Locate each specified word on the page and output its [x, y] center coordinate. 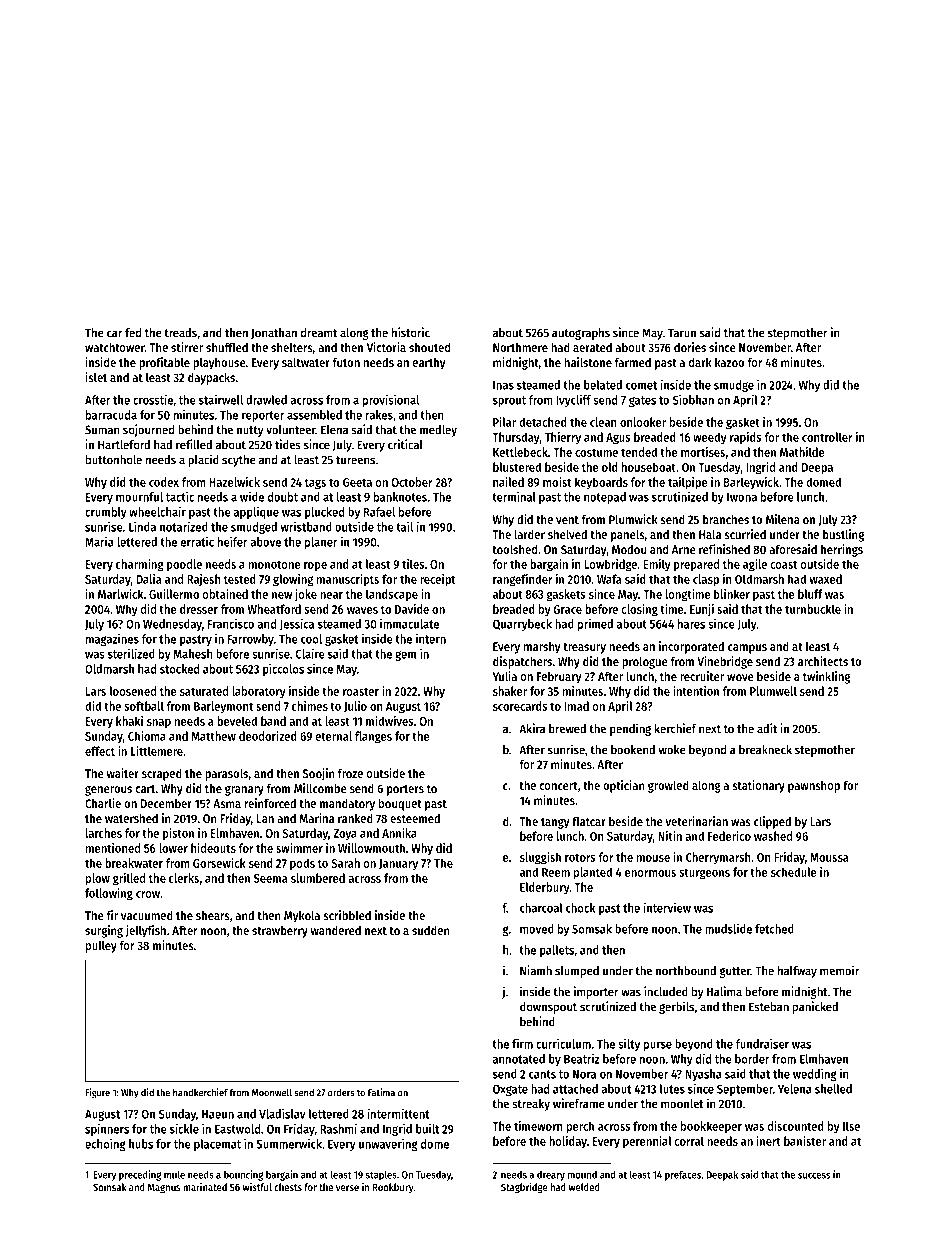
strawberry [280, 932]
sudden [431, 930]
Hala [710, 534]
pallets [557, 951]
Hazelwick [234, 482]
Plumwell [773, 691]
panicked [815, 1007]
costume [596, 452]
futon [346, 362]
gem [405, 656]
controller [827, 437]
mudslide [728, 929]
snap [159, 724]
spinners [107, 1129]
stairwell [221, 399]
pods [302, 864]
